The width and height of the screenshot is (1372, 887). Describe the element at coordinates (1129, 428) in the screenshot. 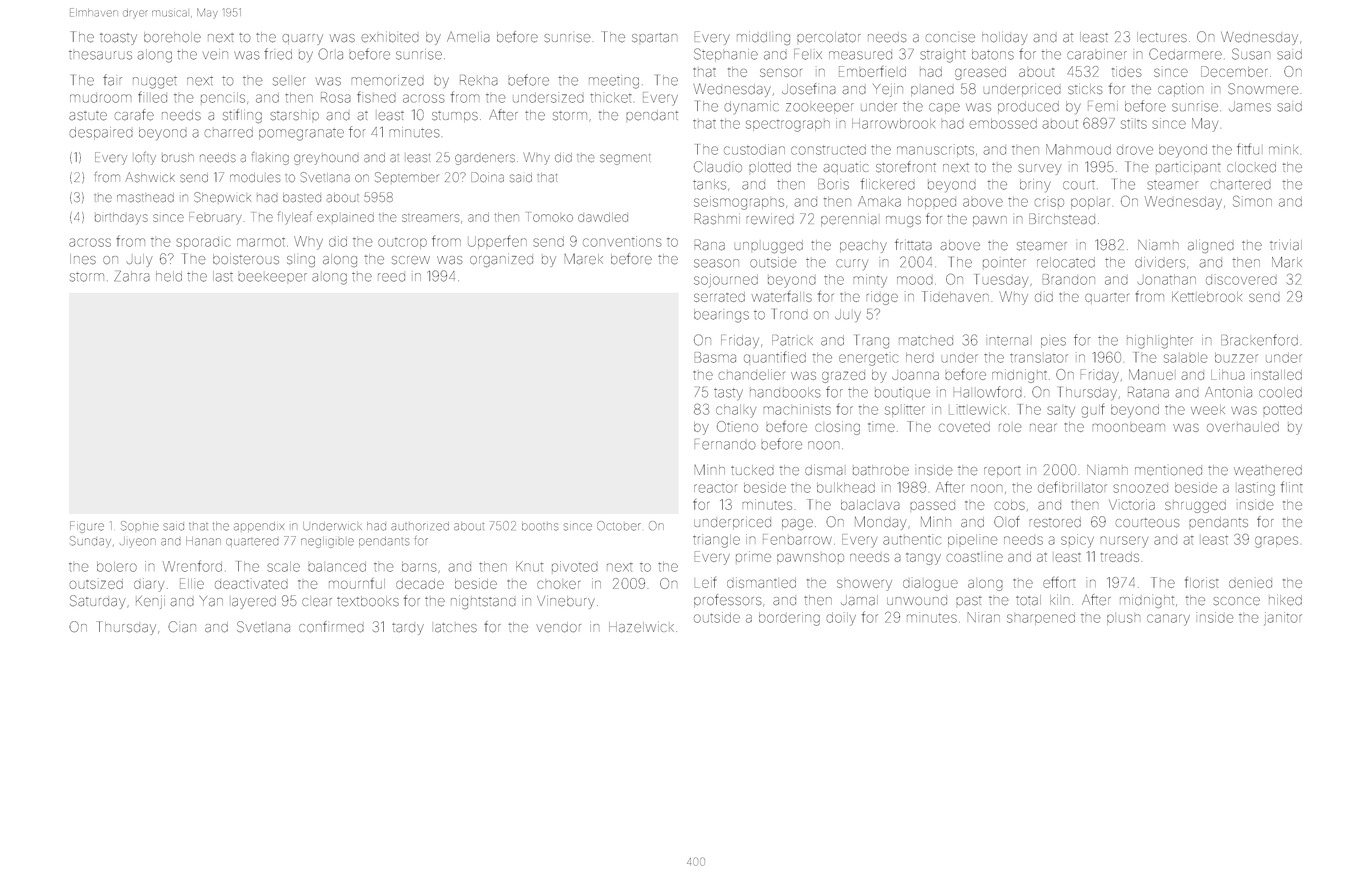

I see `moonbeam` at that location.
